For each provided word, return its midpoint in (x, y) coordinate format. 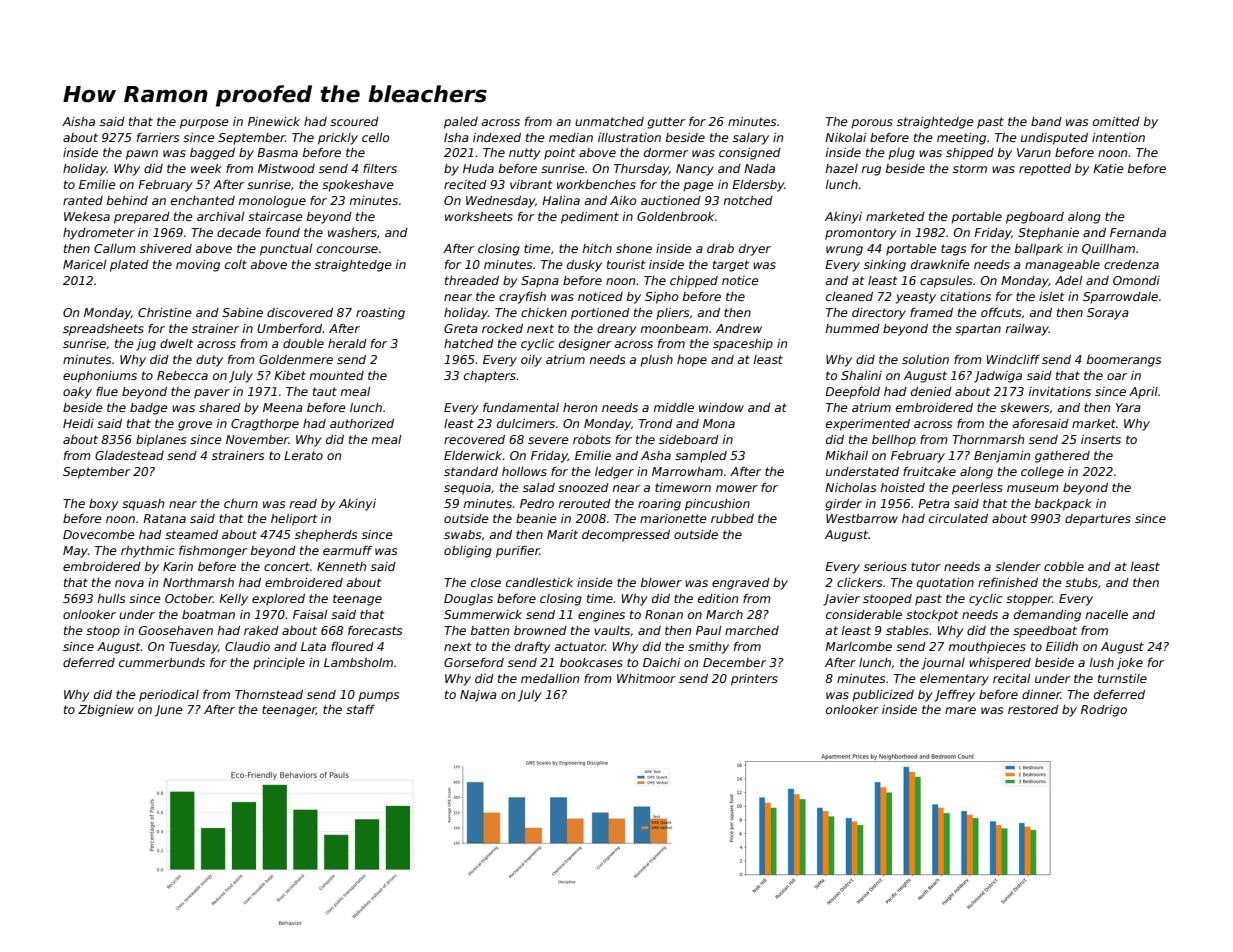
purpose (204, 124)
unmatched (609, 121)
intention (1118, 137)
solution (925, 359)
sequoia (467, 489)
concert (287, 566)
